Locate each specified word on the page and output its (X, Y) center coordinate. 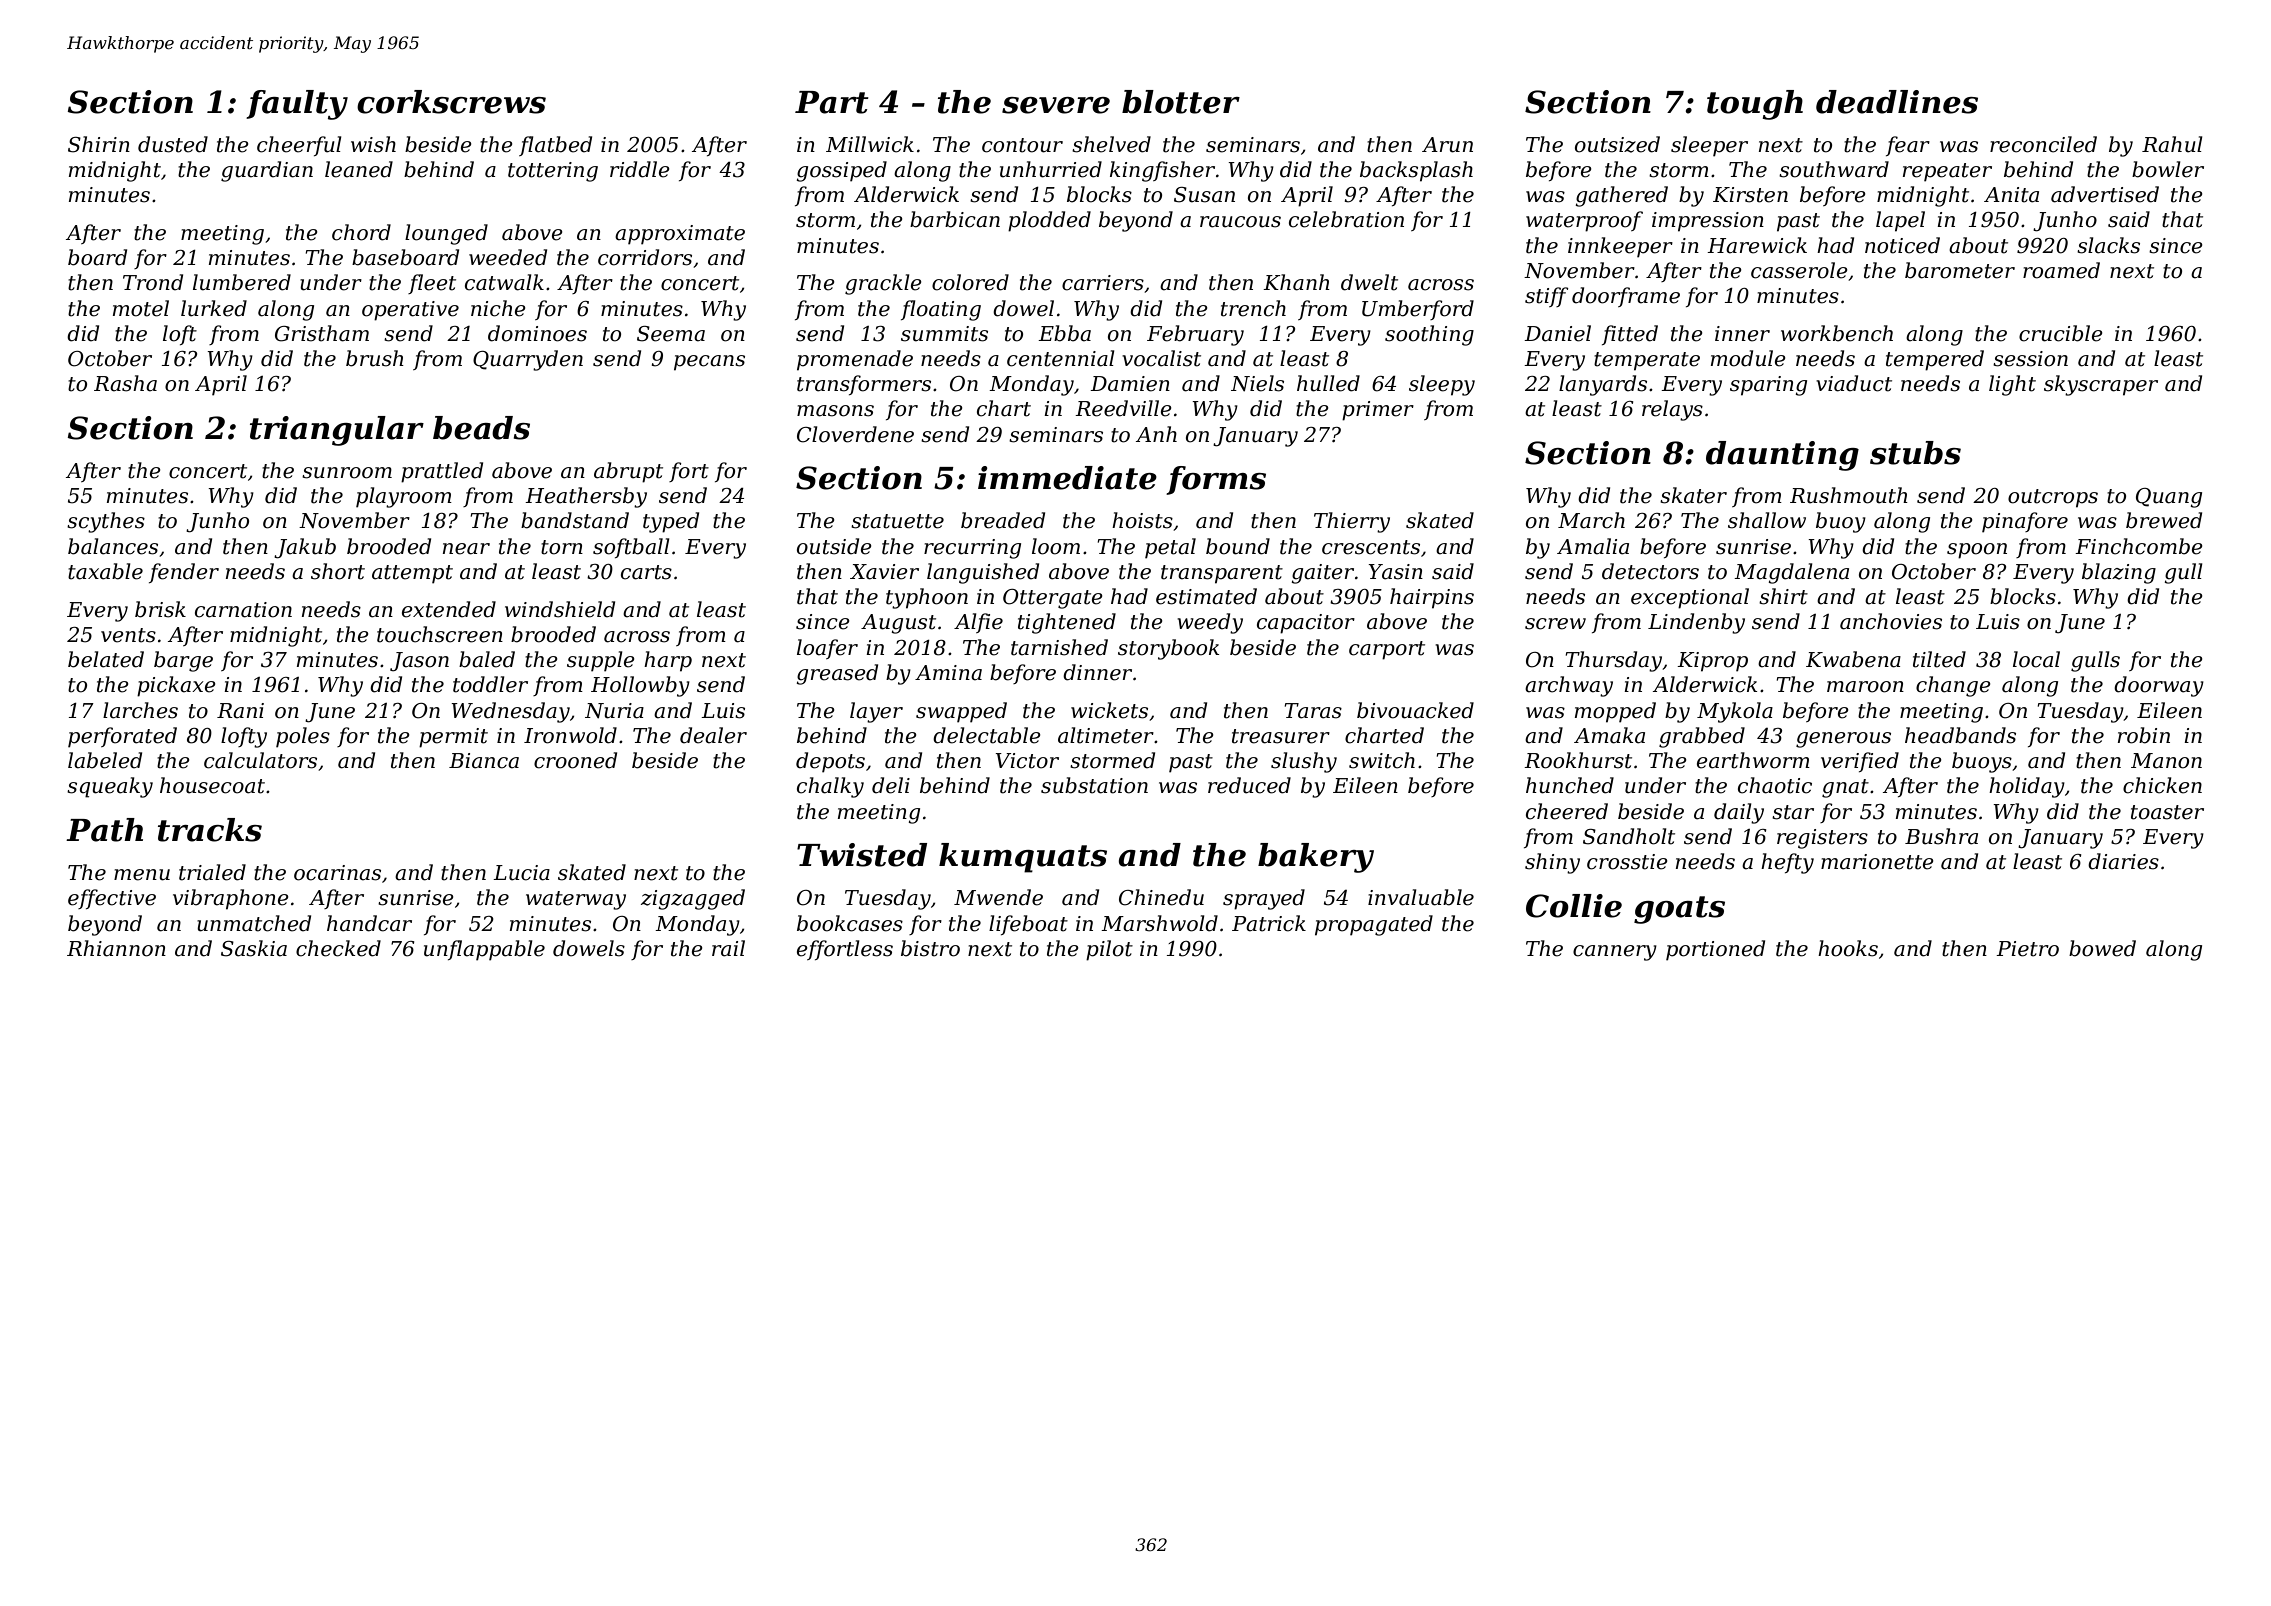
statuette (897, 521)
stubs (1915, 453)
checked (338, 948)
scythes (106, 522)
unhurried (1051, 169)
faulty (297, 105)
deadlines (1897, 102)
